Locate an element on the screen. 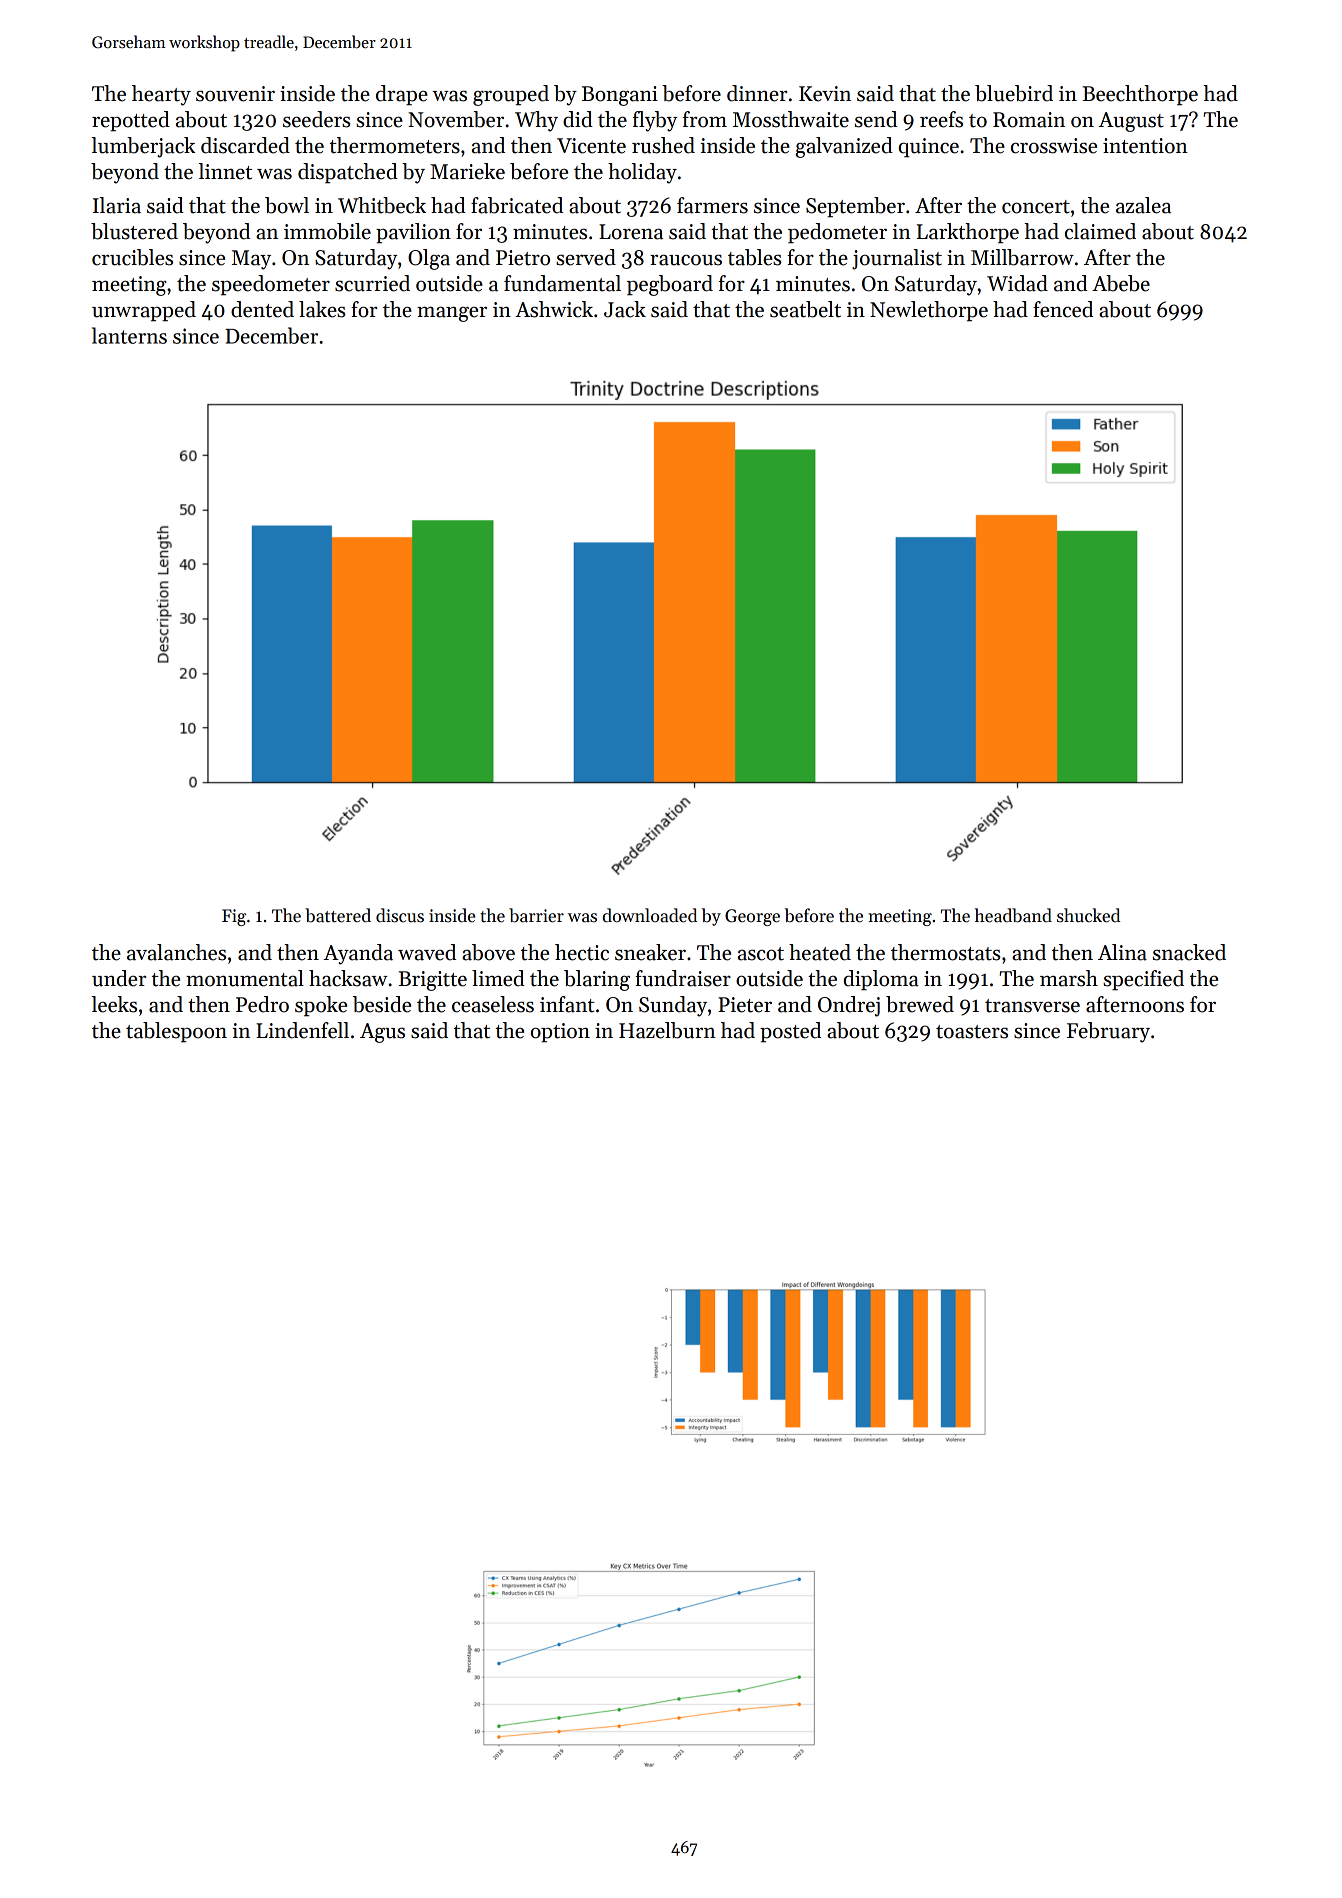  fenced is located at coordinates (1063, 309).
